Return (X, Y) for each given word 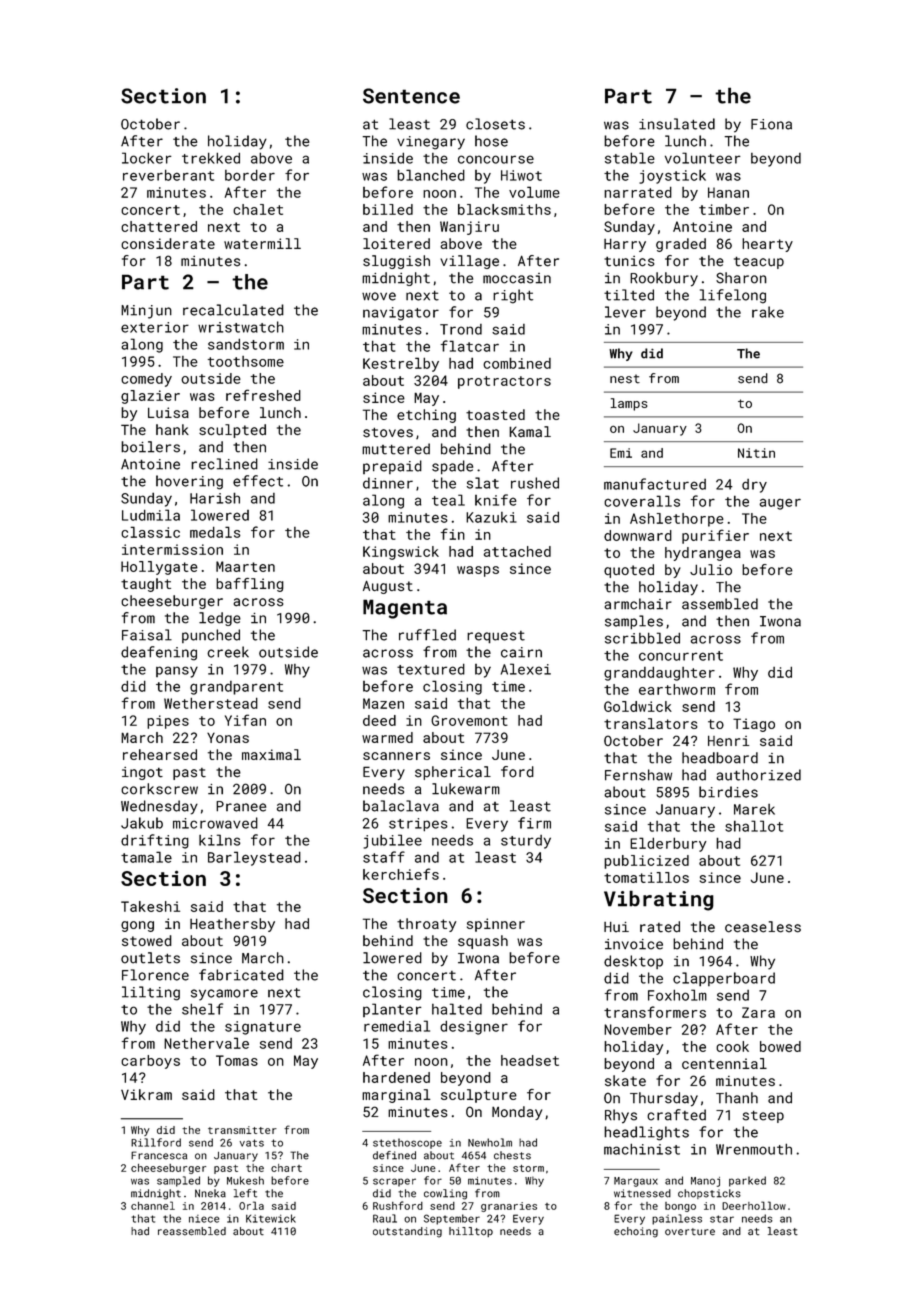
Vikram (146, 1094)
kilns (219, 840)
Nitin (756, 453)
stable (630, 158)
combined (517, 363)
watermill (262, 243)
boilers (150, 447)
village (469, 262)
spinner (496, 925)
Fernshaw (638, 775)
